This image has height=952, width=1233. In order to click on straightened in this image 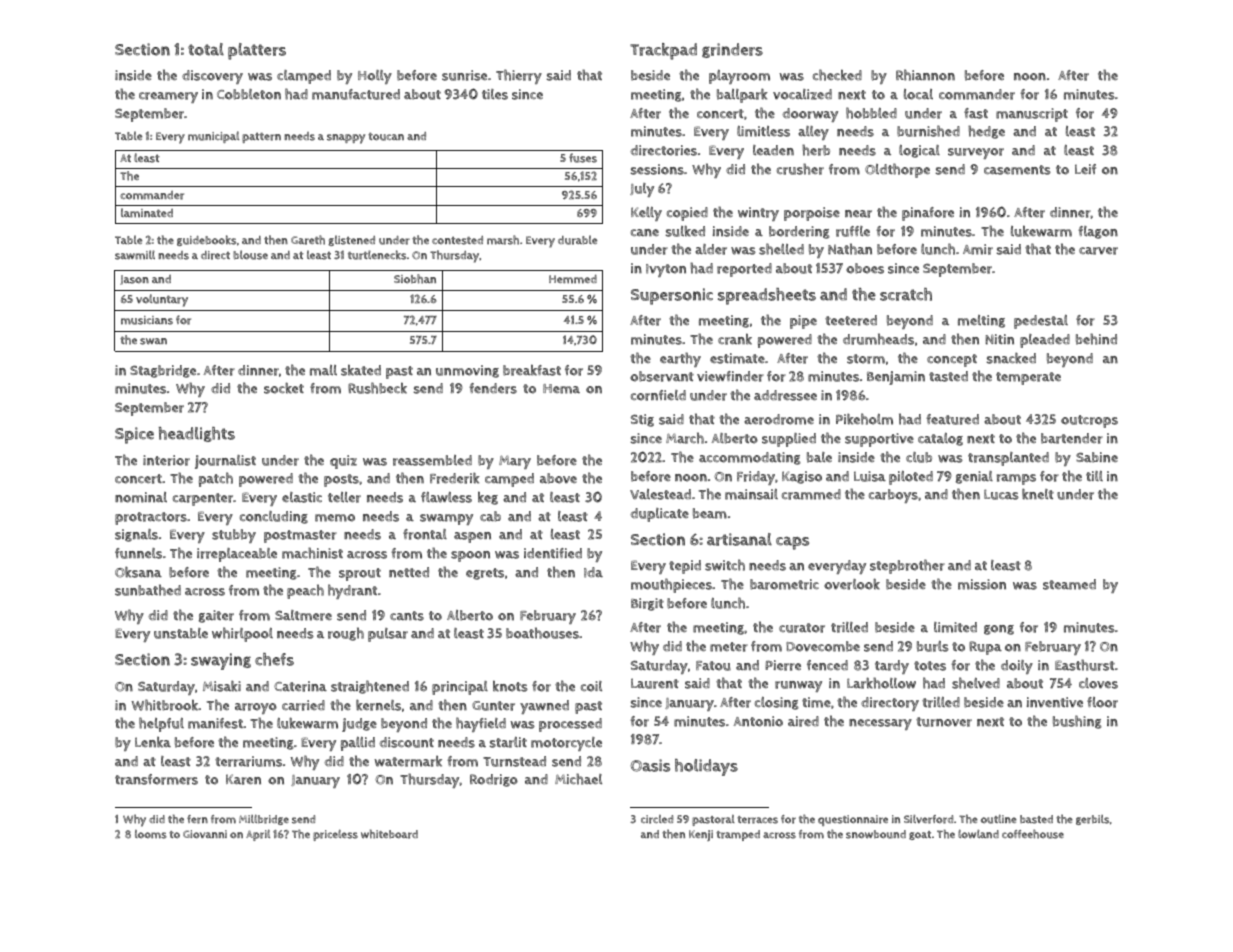, I will do `click(370, 687)`.
